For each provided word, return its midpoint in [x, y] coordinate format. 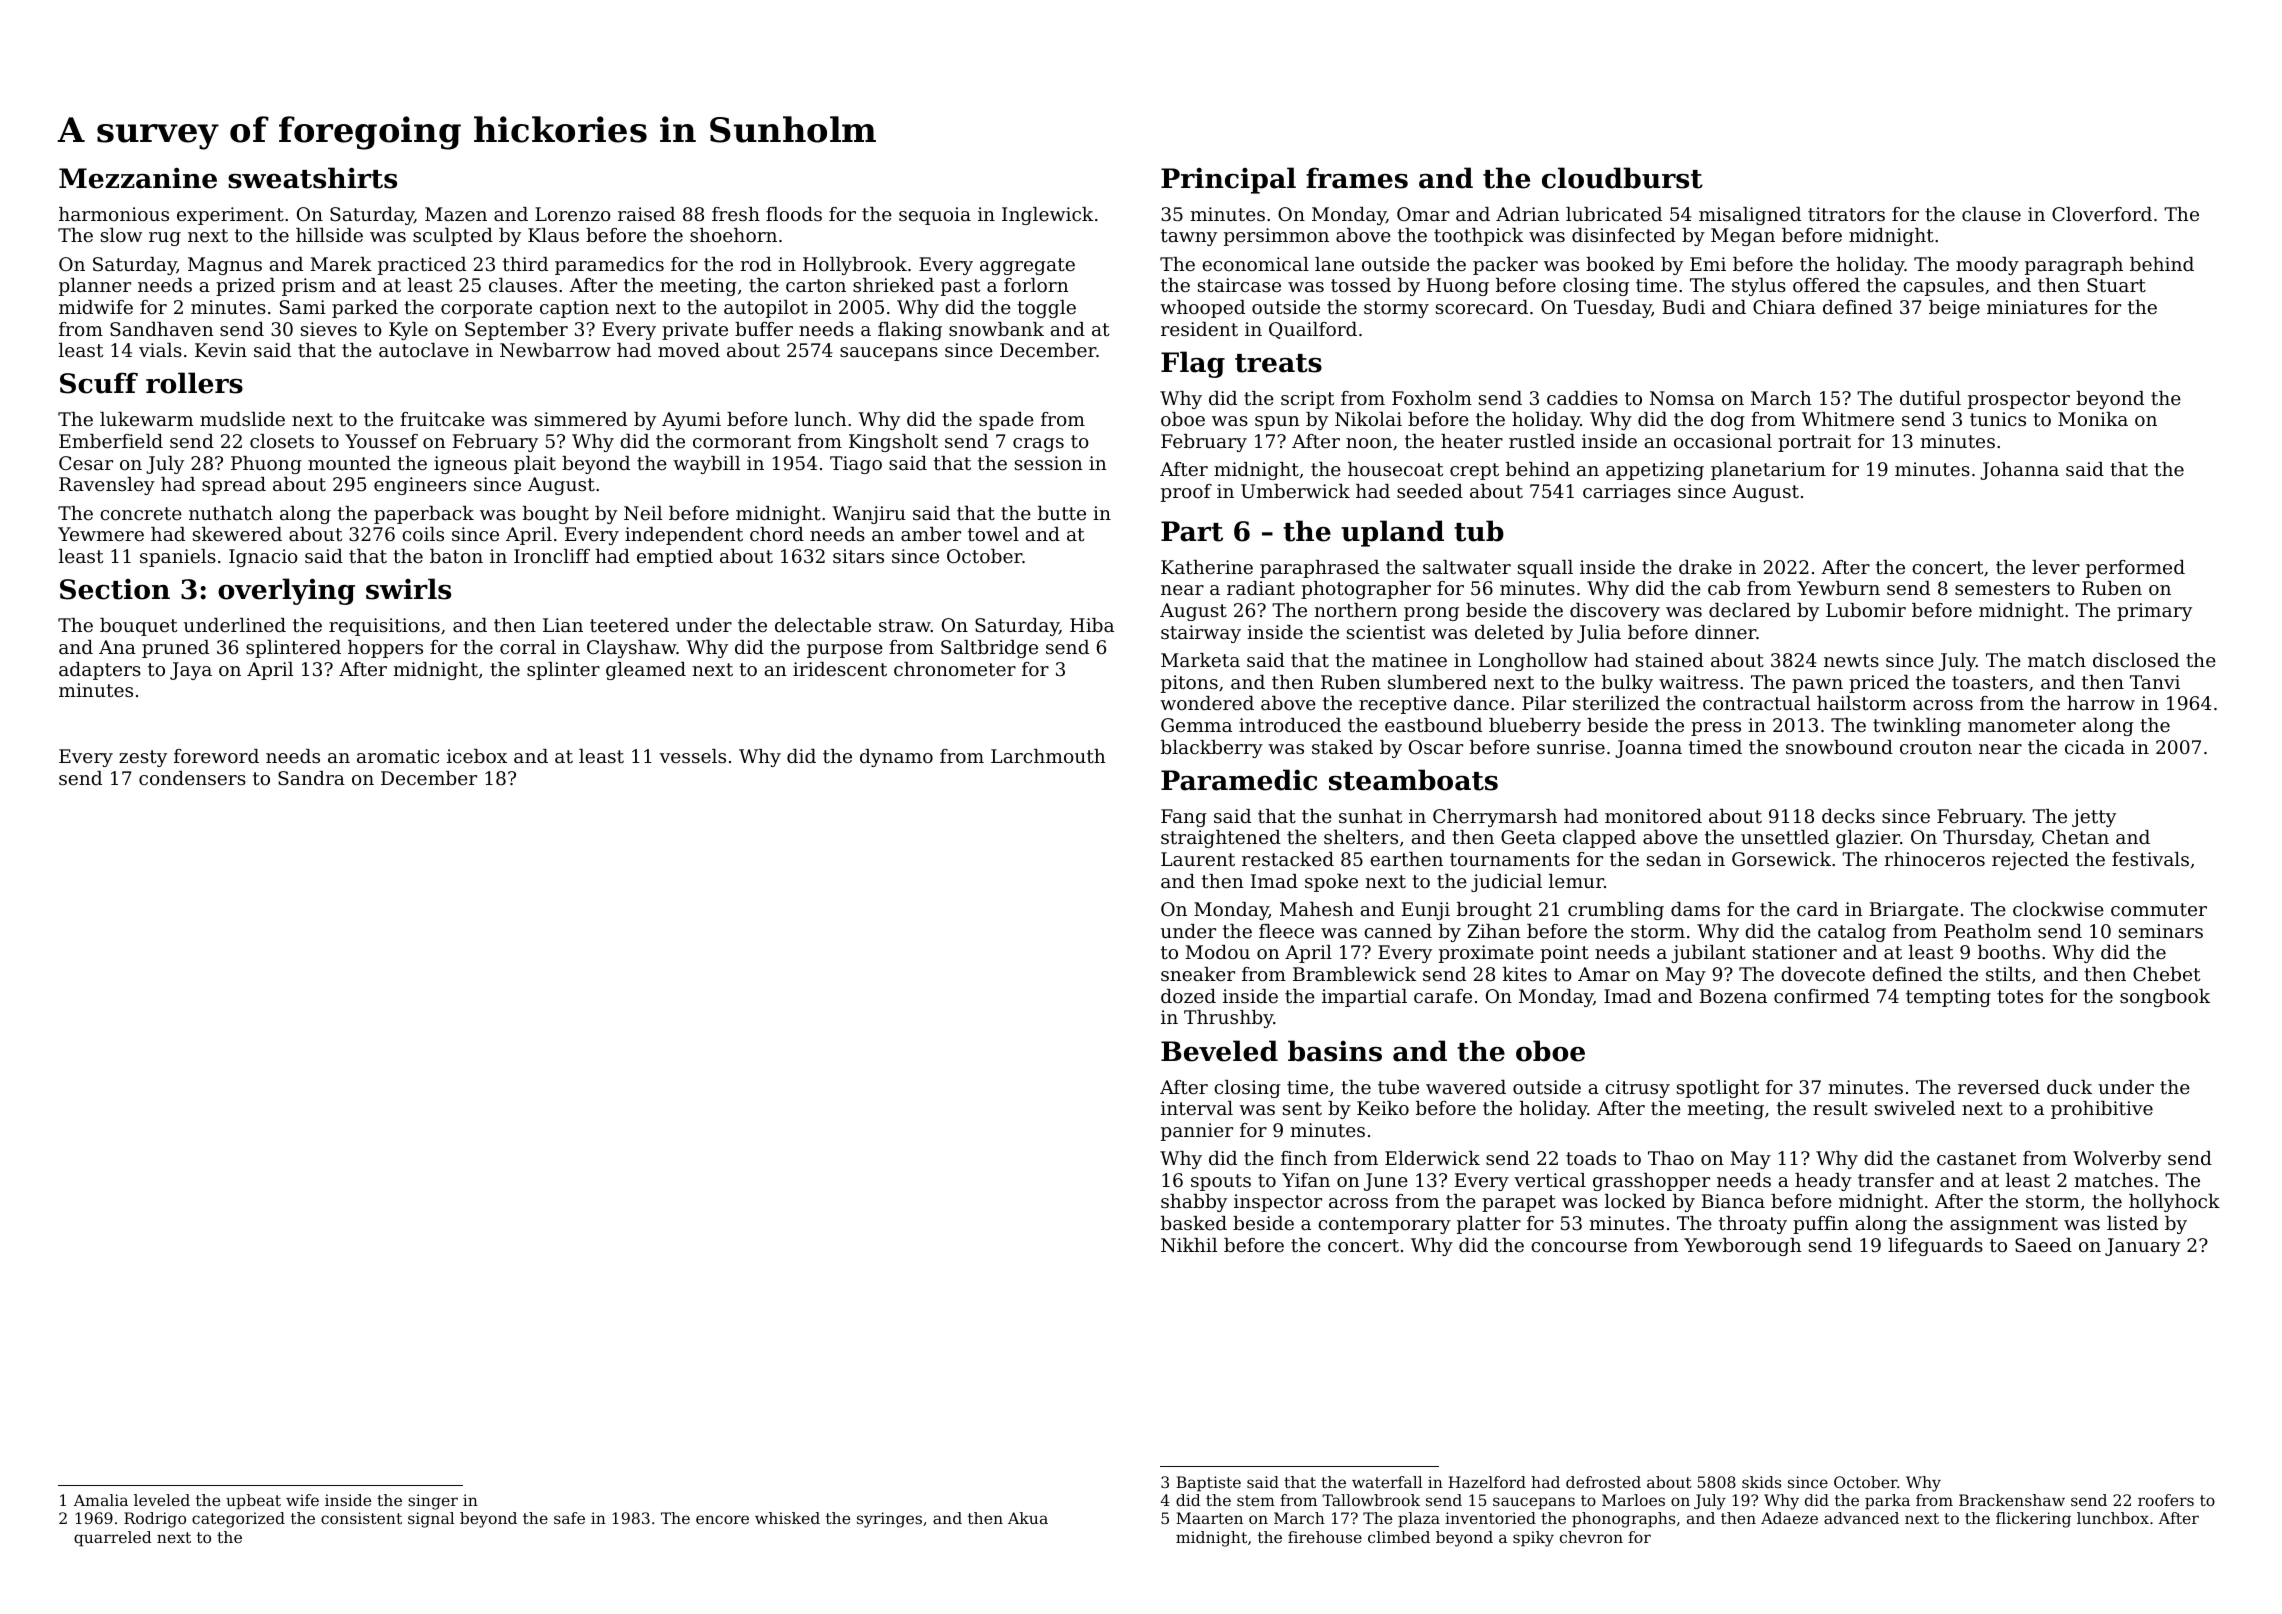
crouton [1936, 747]
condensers [192, 778]
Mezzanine [138, 178]
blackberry [1212, 749]
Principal [1228, 180]
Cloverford [2102, 214]
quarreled [113, 1539]
